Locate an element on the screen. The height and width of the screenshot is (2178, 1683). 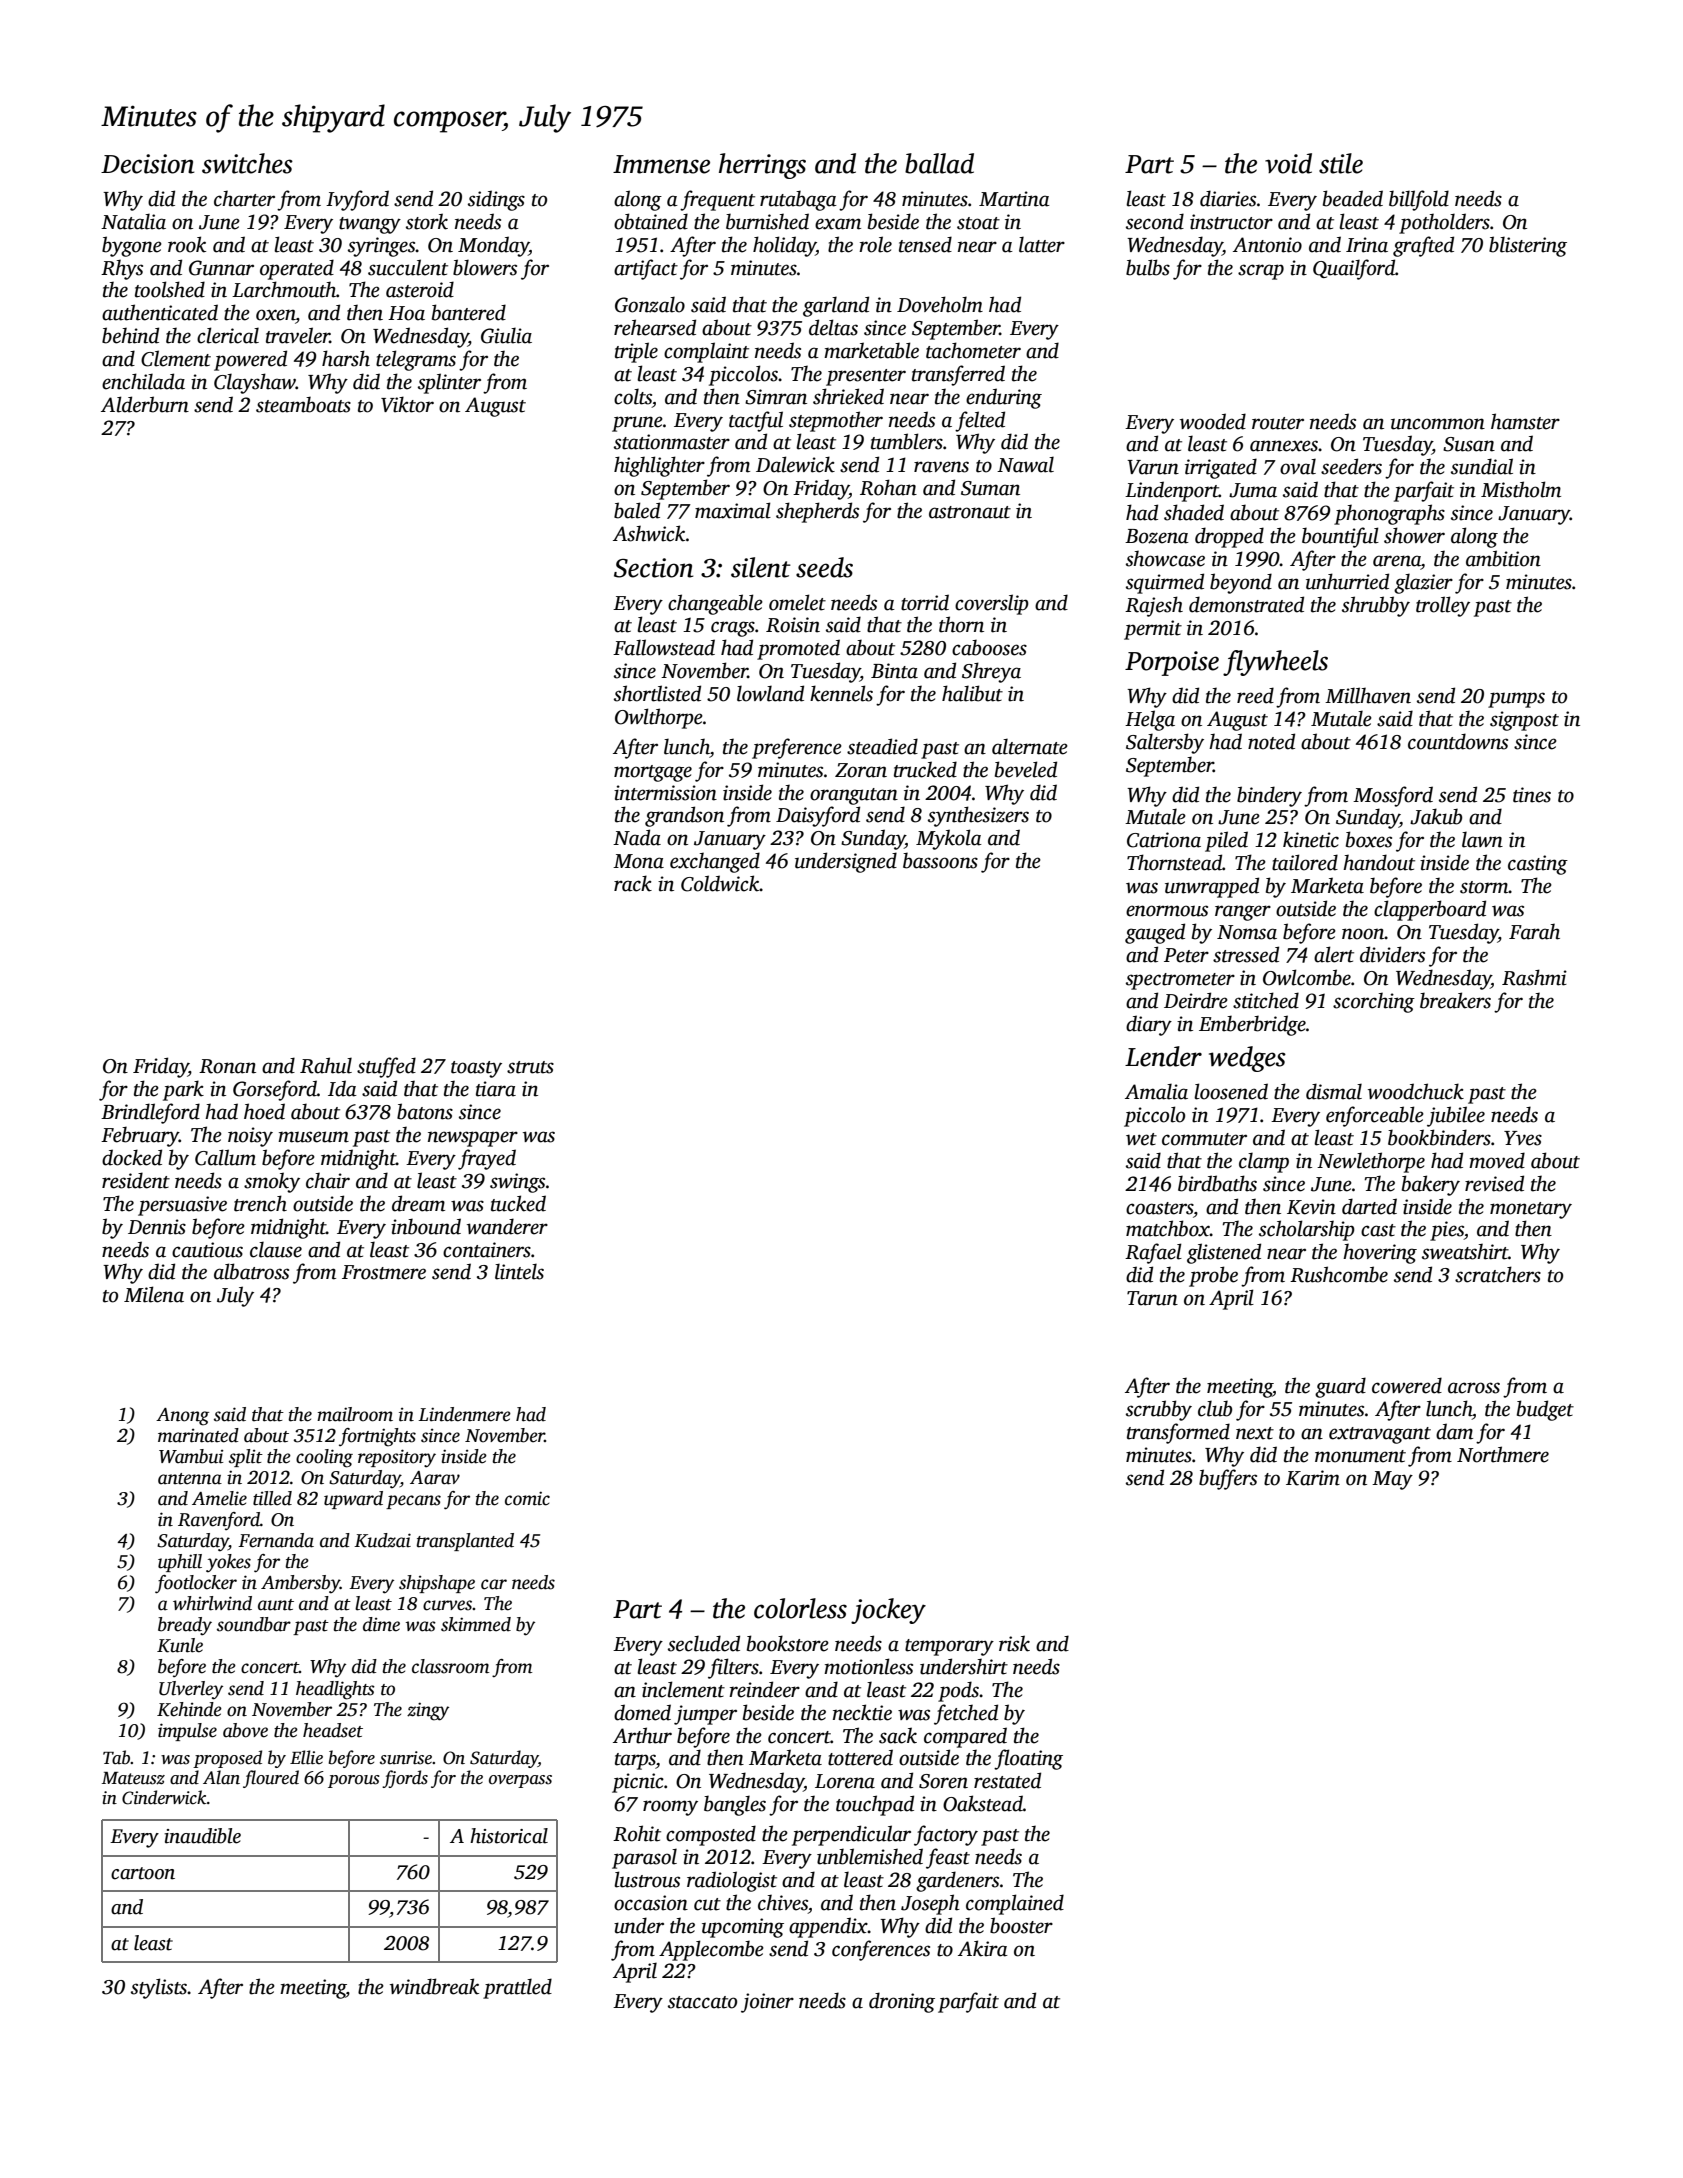
ballad is located at coordinates (939, 163).
